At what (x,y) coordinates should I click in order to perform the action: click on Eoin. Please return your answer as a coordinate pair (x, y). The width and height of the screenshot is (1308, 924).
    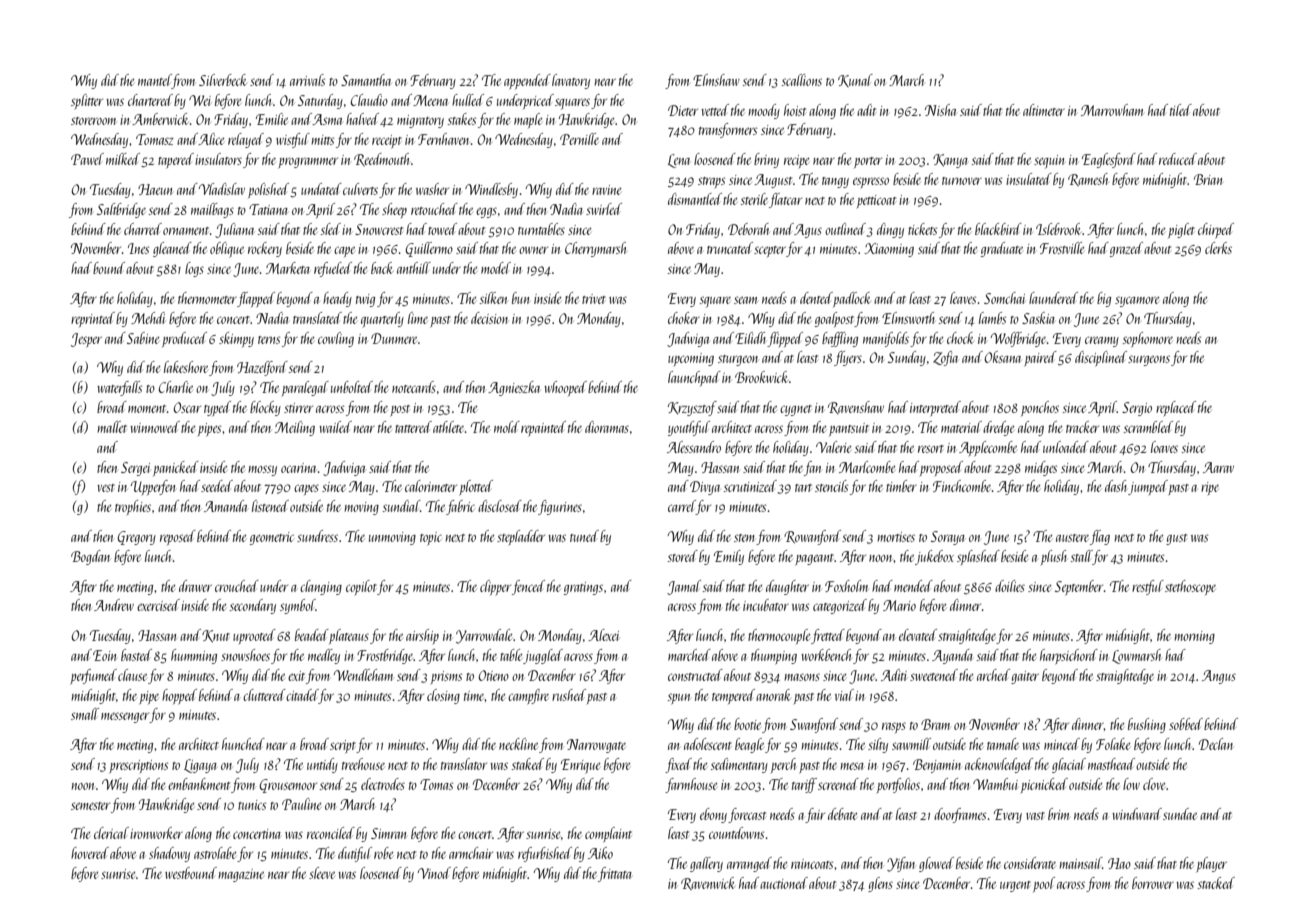
    Looking at the image, I should click on (104, 655).
